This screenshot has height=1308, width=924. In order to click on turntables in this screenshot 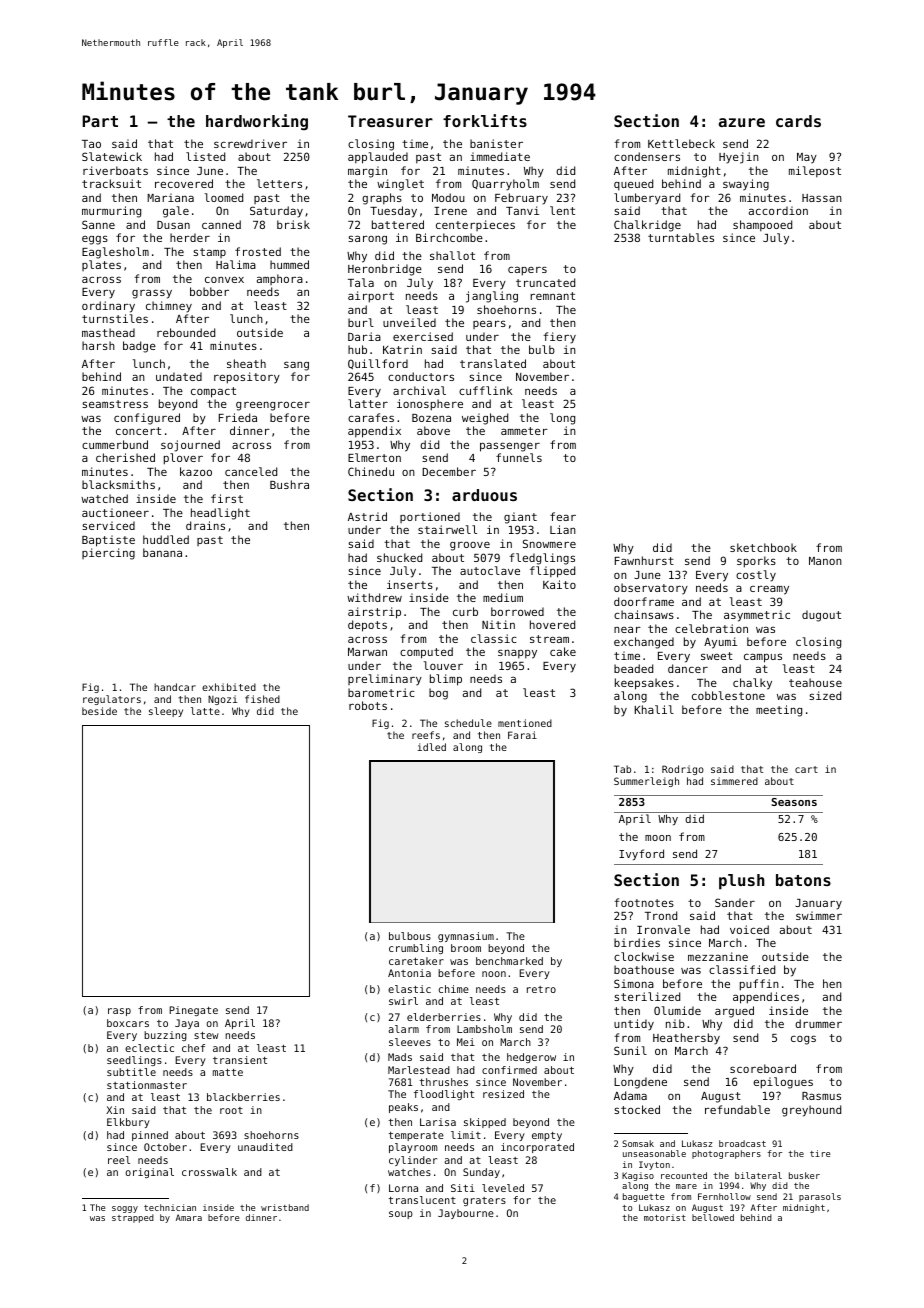, I will do `click(681, 237)`.
